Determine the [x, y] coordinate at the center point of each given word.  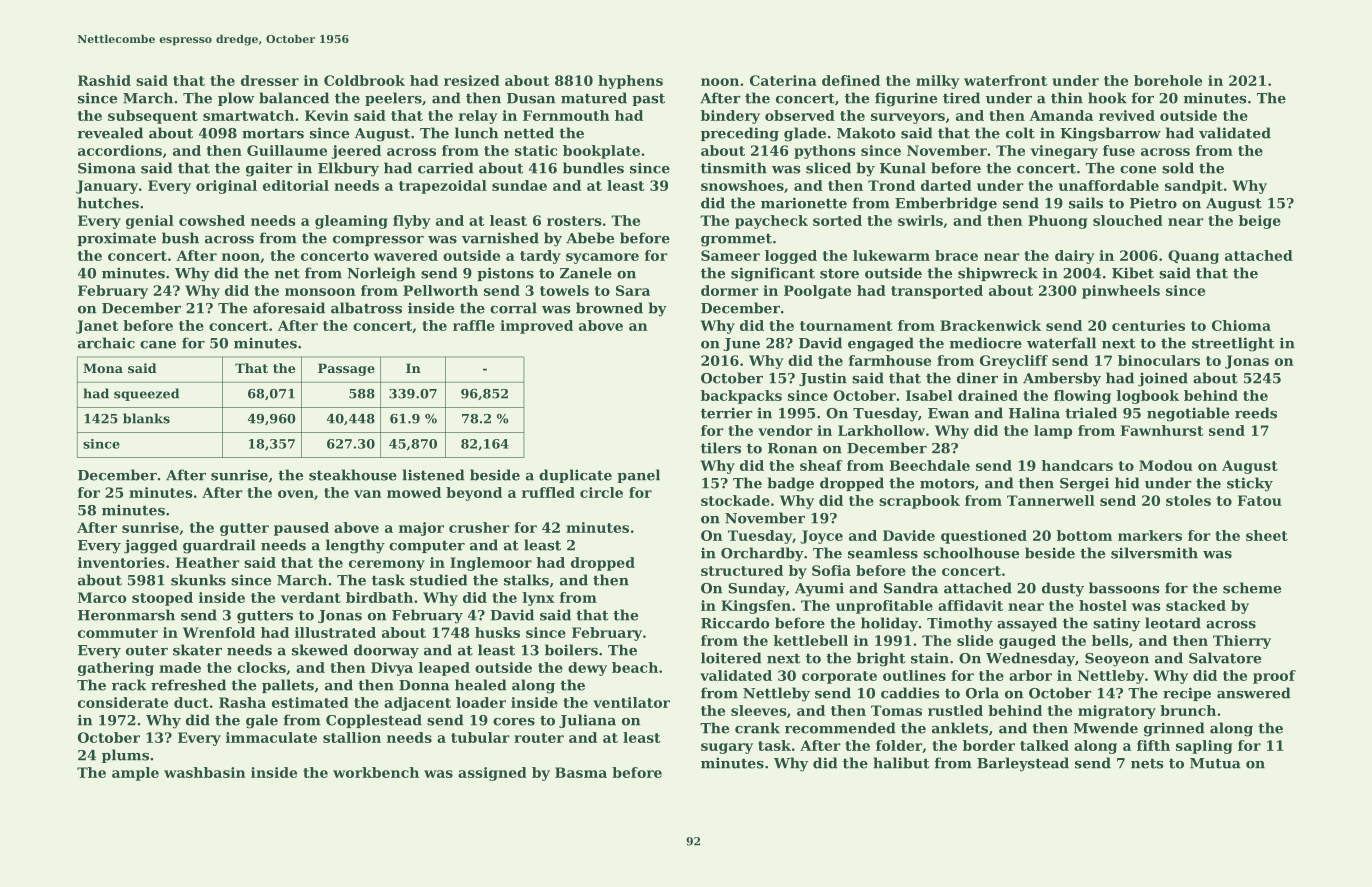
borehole [1168, 80]
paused [301, 529]
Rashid [104, 80]
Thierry [1242, 642]
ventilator [631, 702]
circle [601, 492]
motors [947, 483]
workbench [376, 772]
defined [851, 80]
